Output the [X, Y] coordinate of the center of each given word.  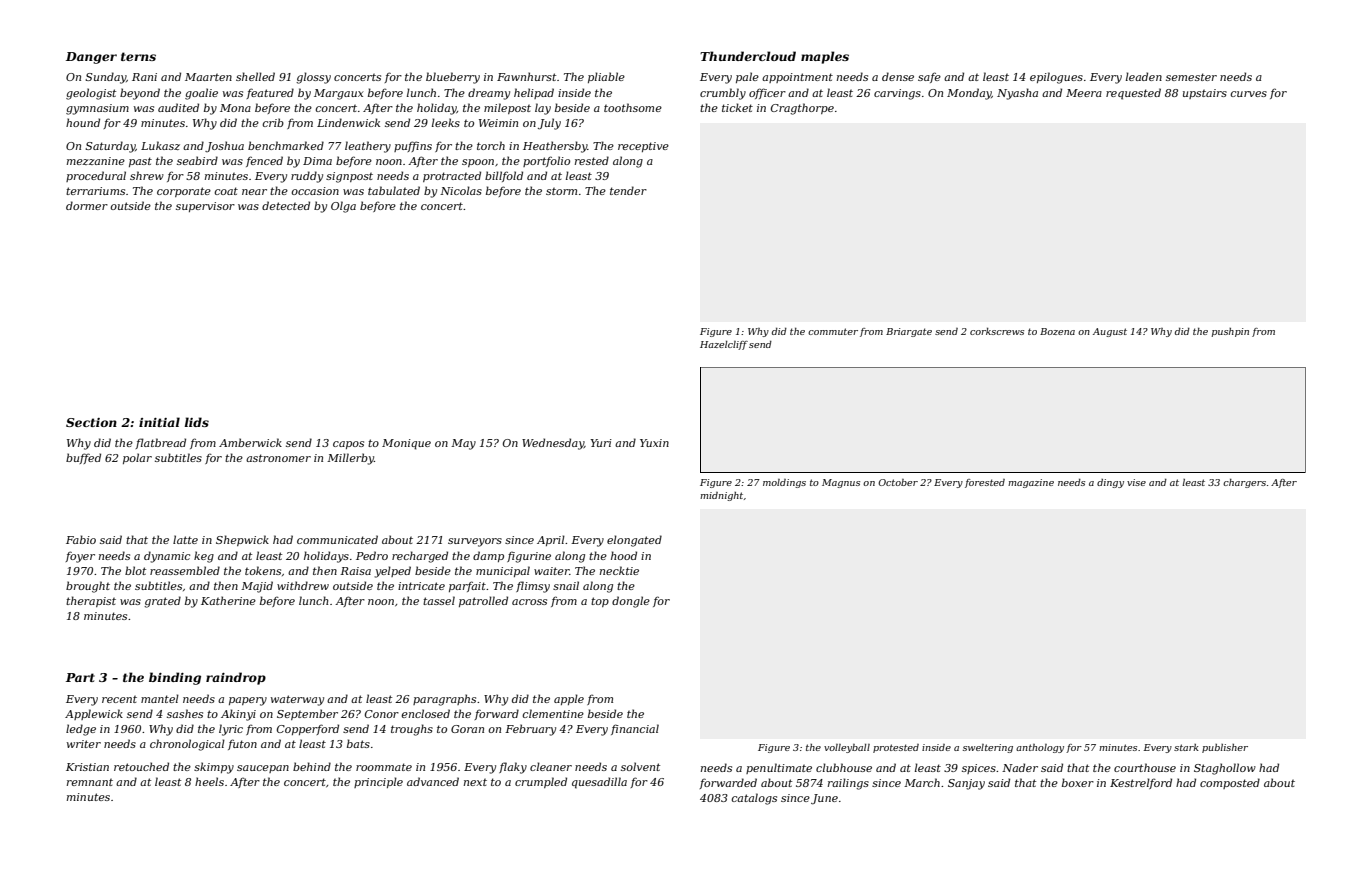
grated [162, 602]
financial [635, 729]
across [529, 602]
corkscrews [997, 331]
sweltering [988, 748]
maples [825, 57]
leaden [1144, 76]
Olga [343, 207]
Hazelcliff [724, 345]
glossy [313, 78]
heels [209, 781]
